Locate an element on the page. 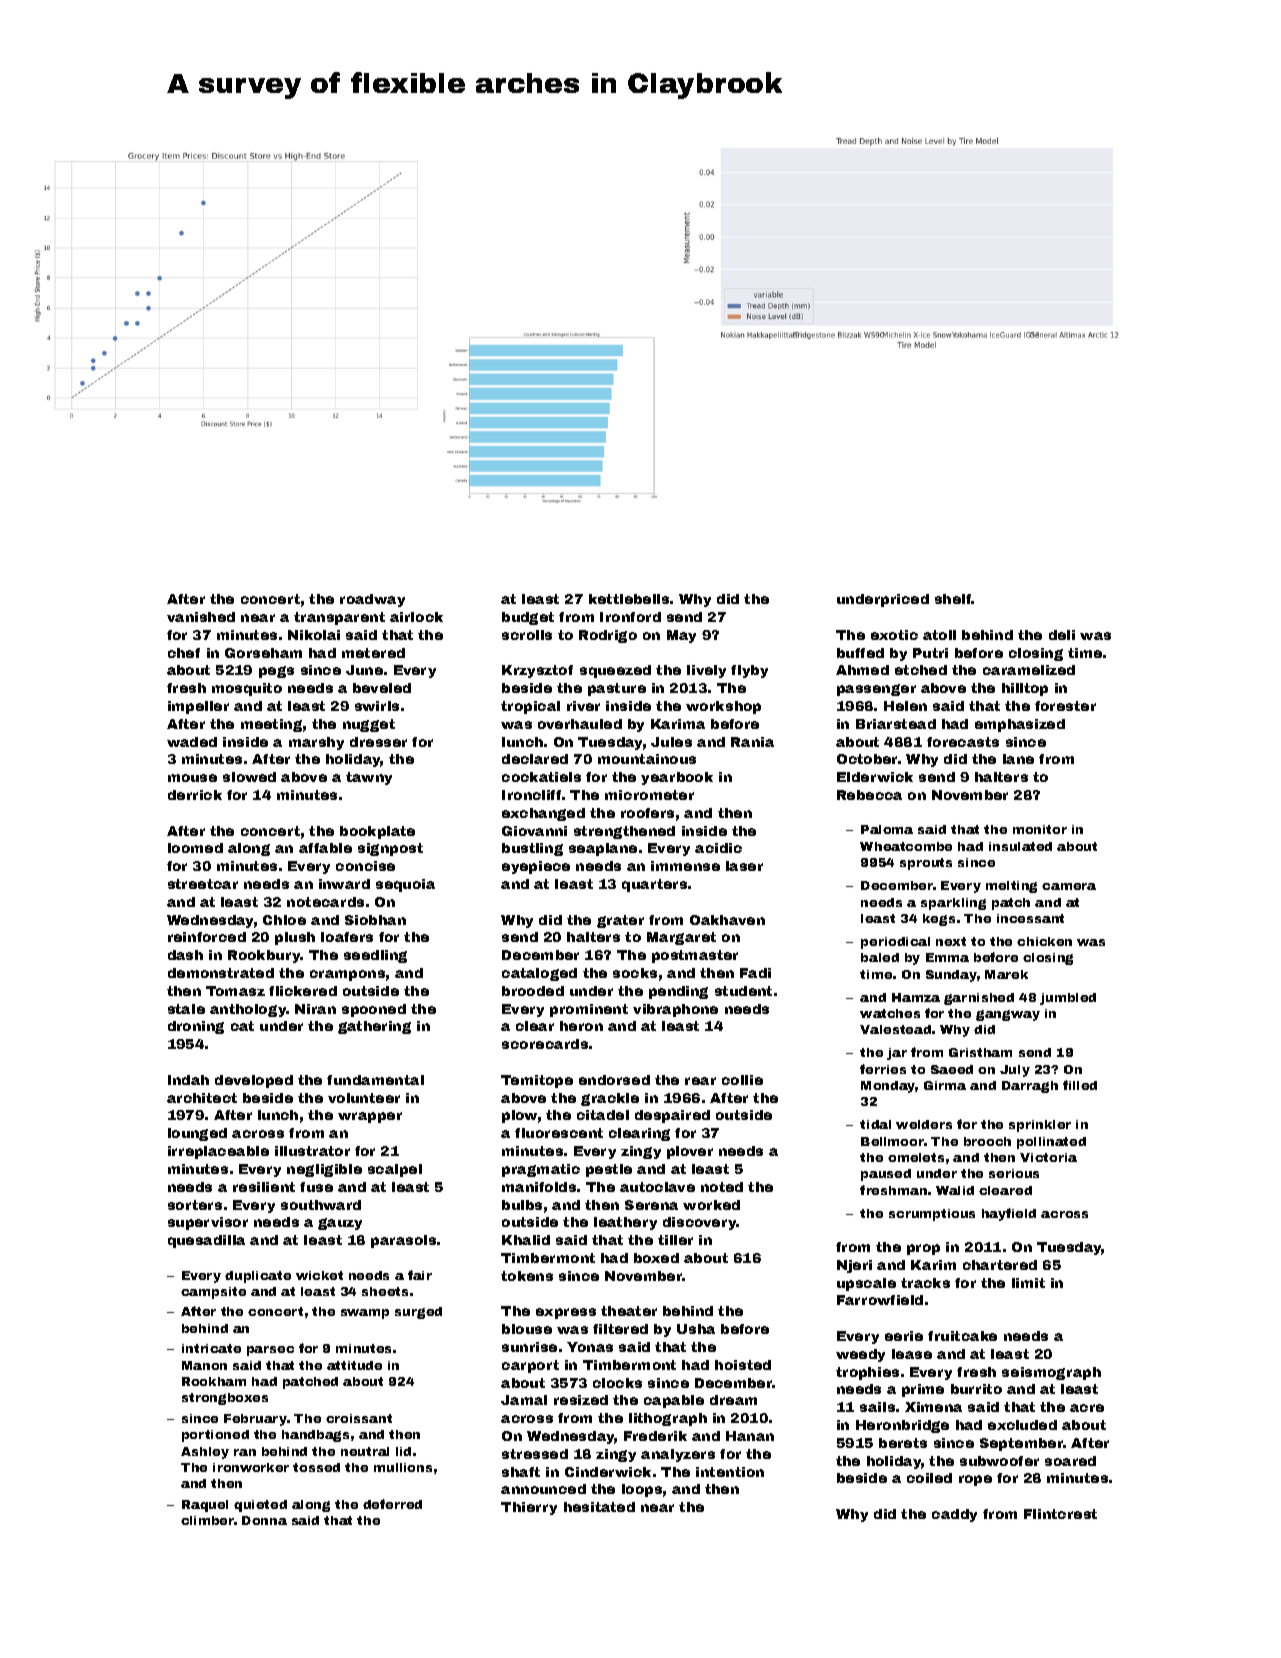  sprouts is located at coordinates (926, 864).
